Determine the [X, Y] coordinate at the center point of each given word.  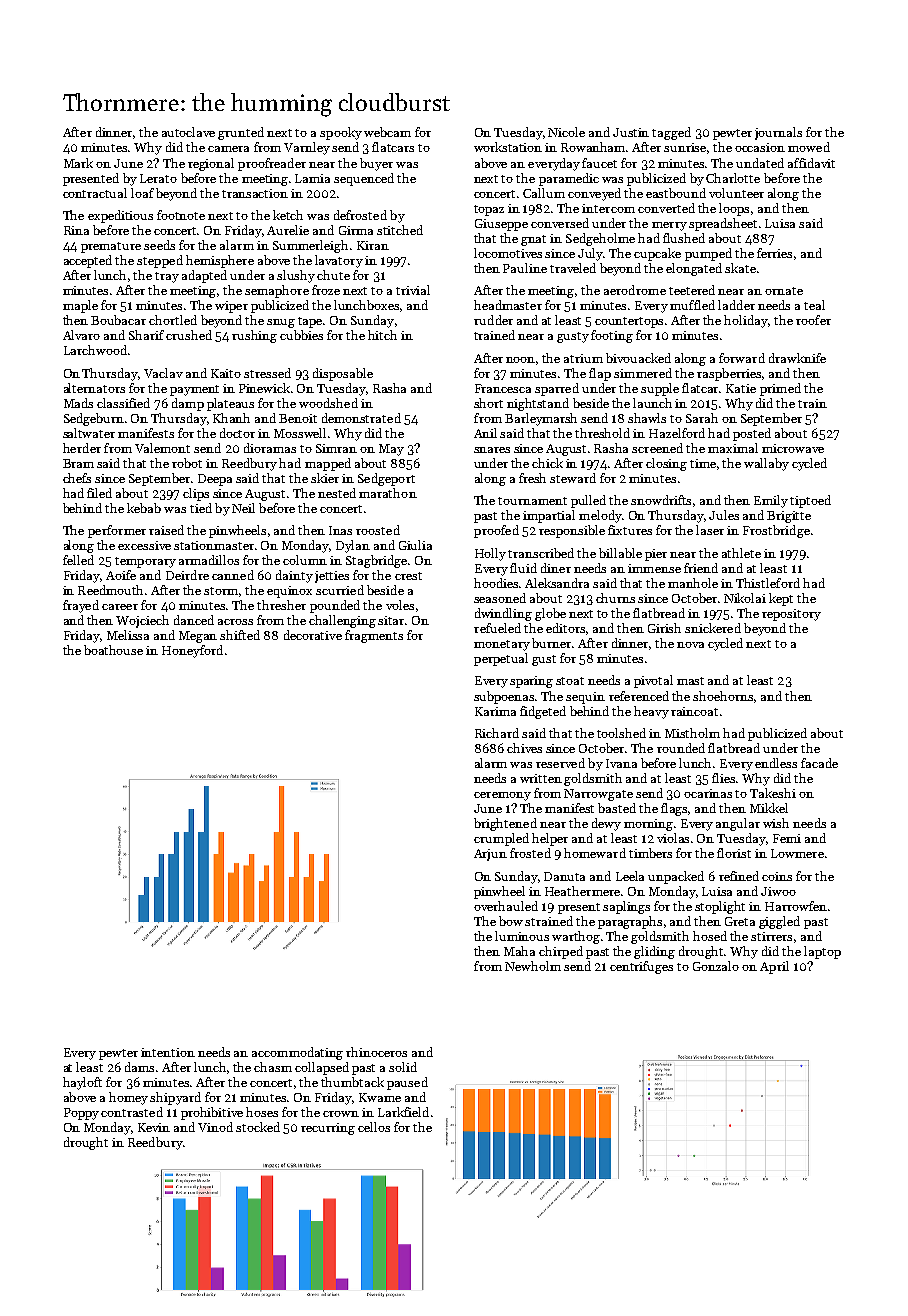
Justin [631, 132]
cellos [374, 1127]
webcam [387, 132]
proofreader [272, 164]
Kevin [154, 1127]
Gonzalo [716, 966]
